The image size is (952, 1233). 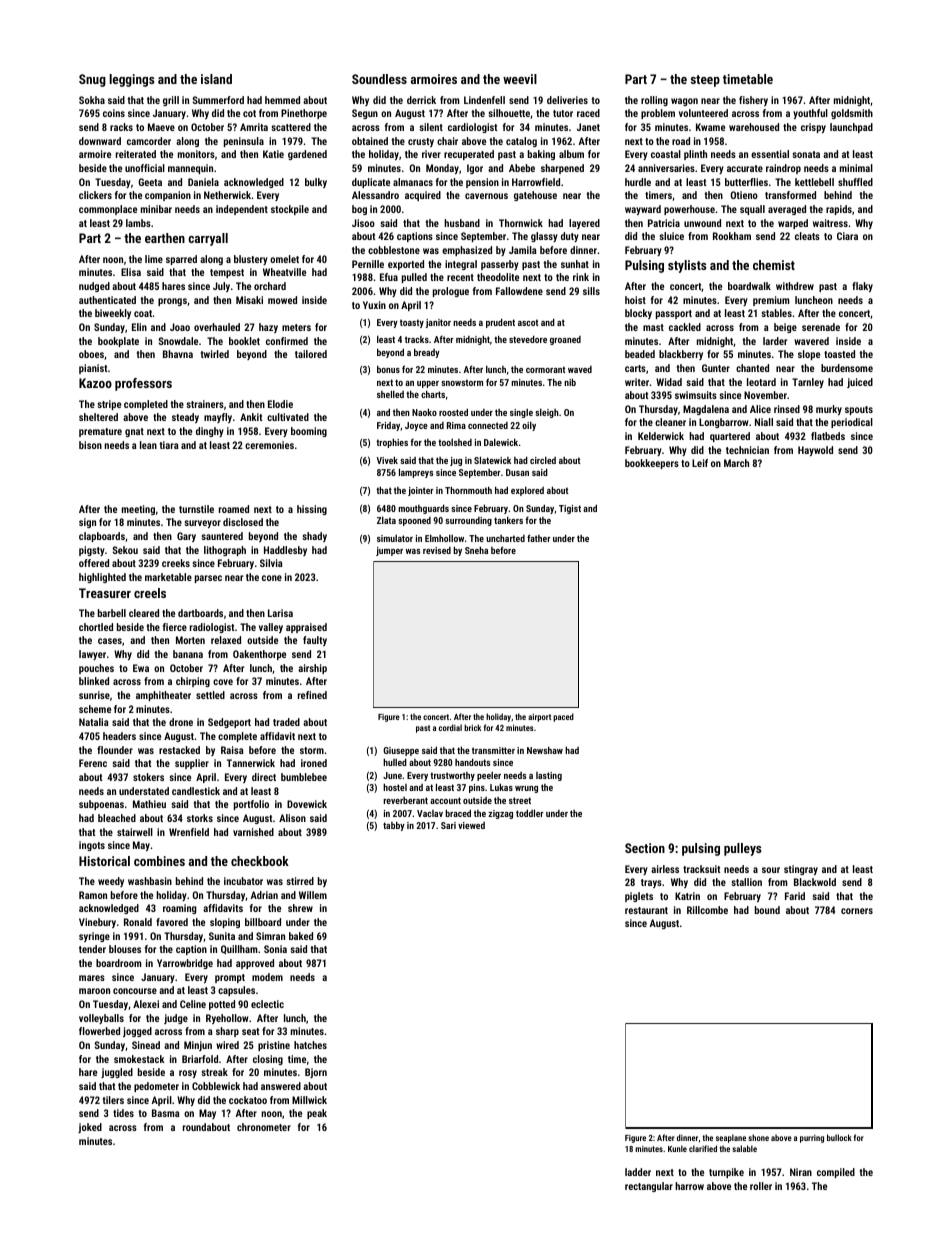 I want to click on peak, so click(x=317, y=1114).
